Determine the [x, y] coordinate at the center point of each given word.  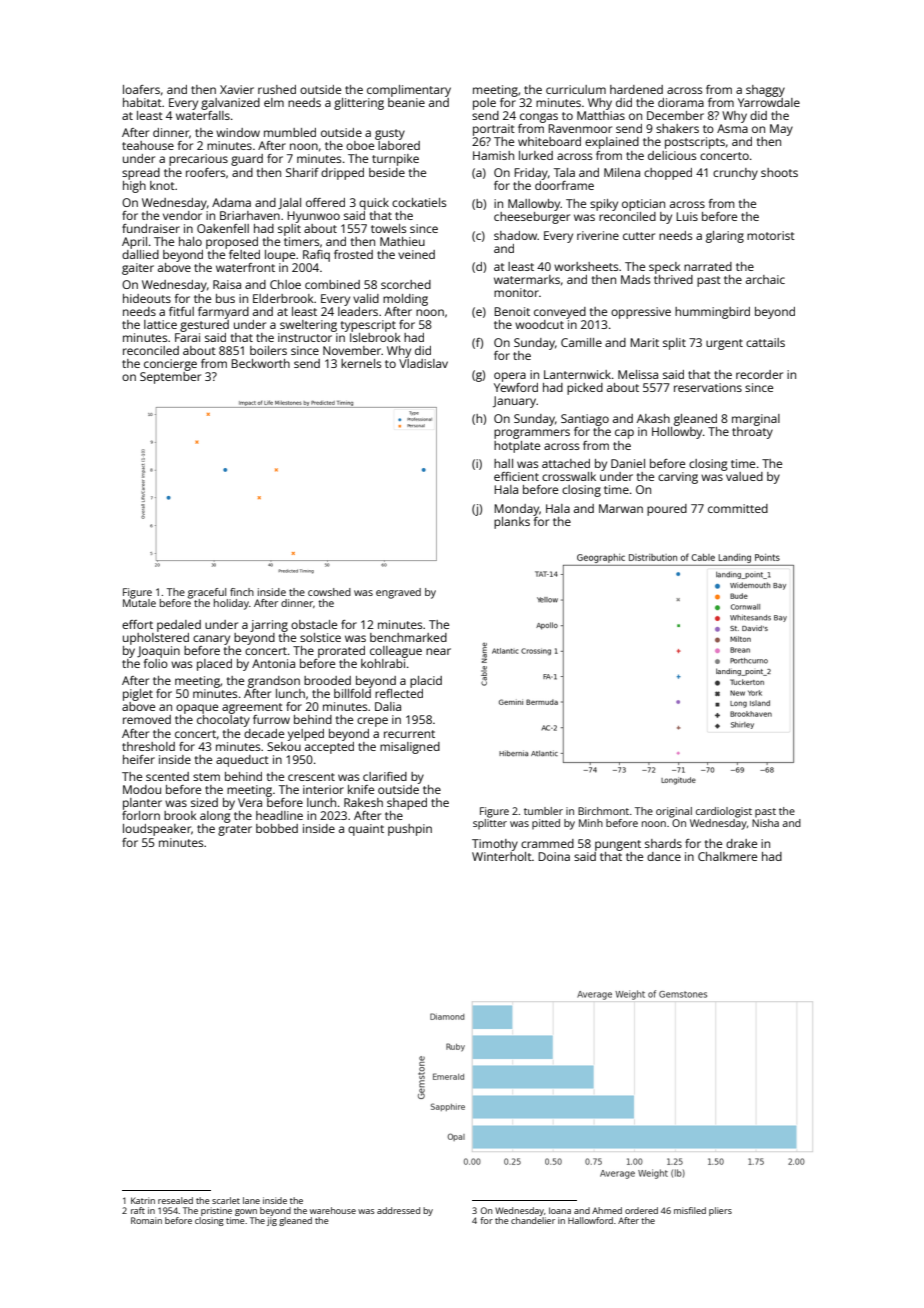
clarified [385, 776]
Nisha [765, 823]
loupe [280, 256]
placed [214, 665]
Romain [146, 1220]
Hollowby [677, 433]
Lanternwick [577, 374]
